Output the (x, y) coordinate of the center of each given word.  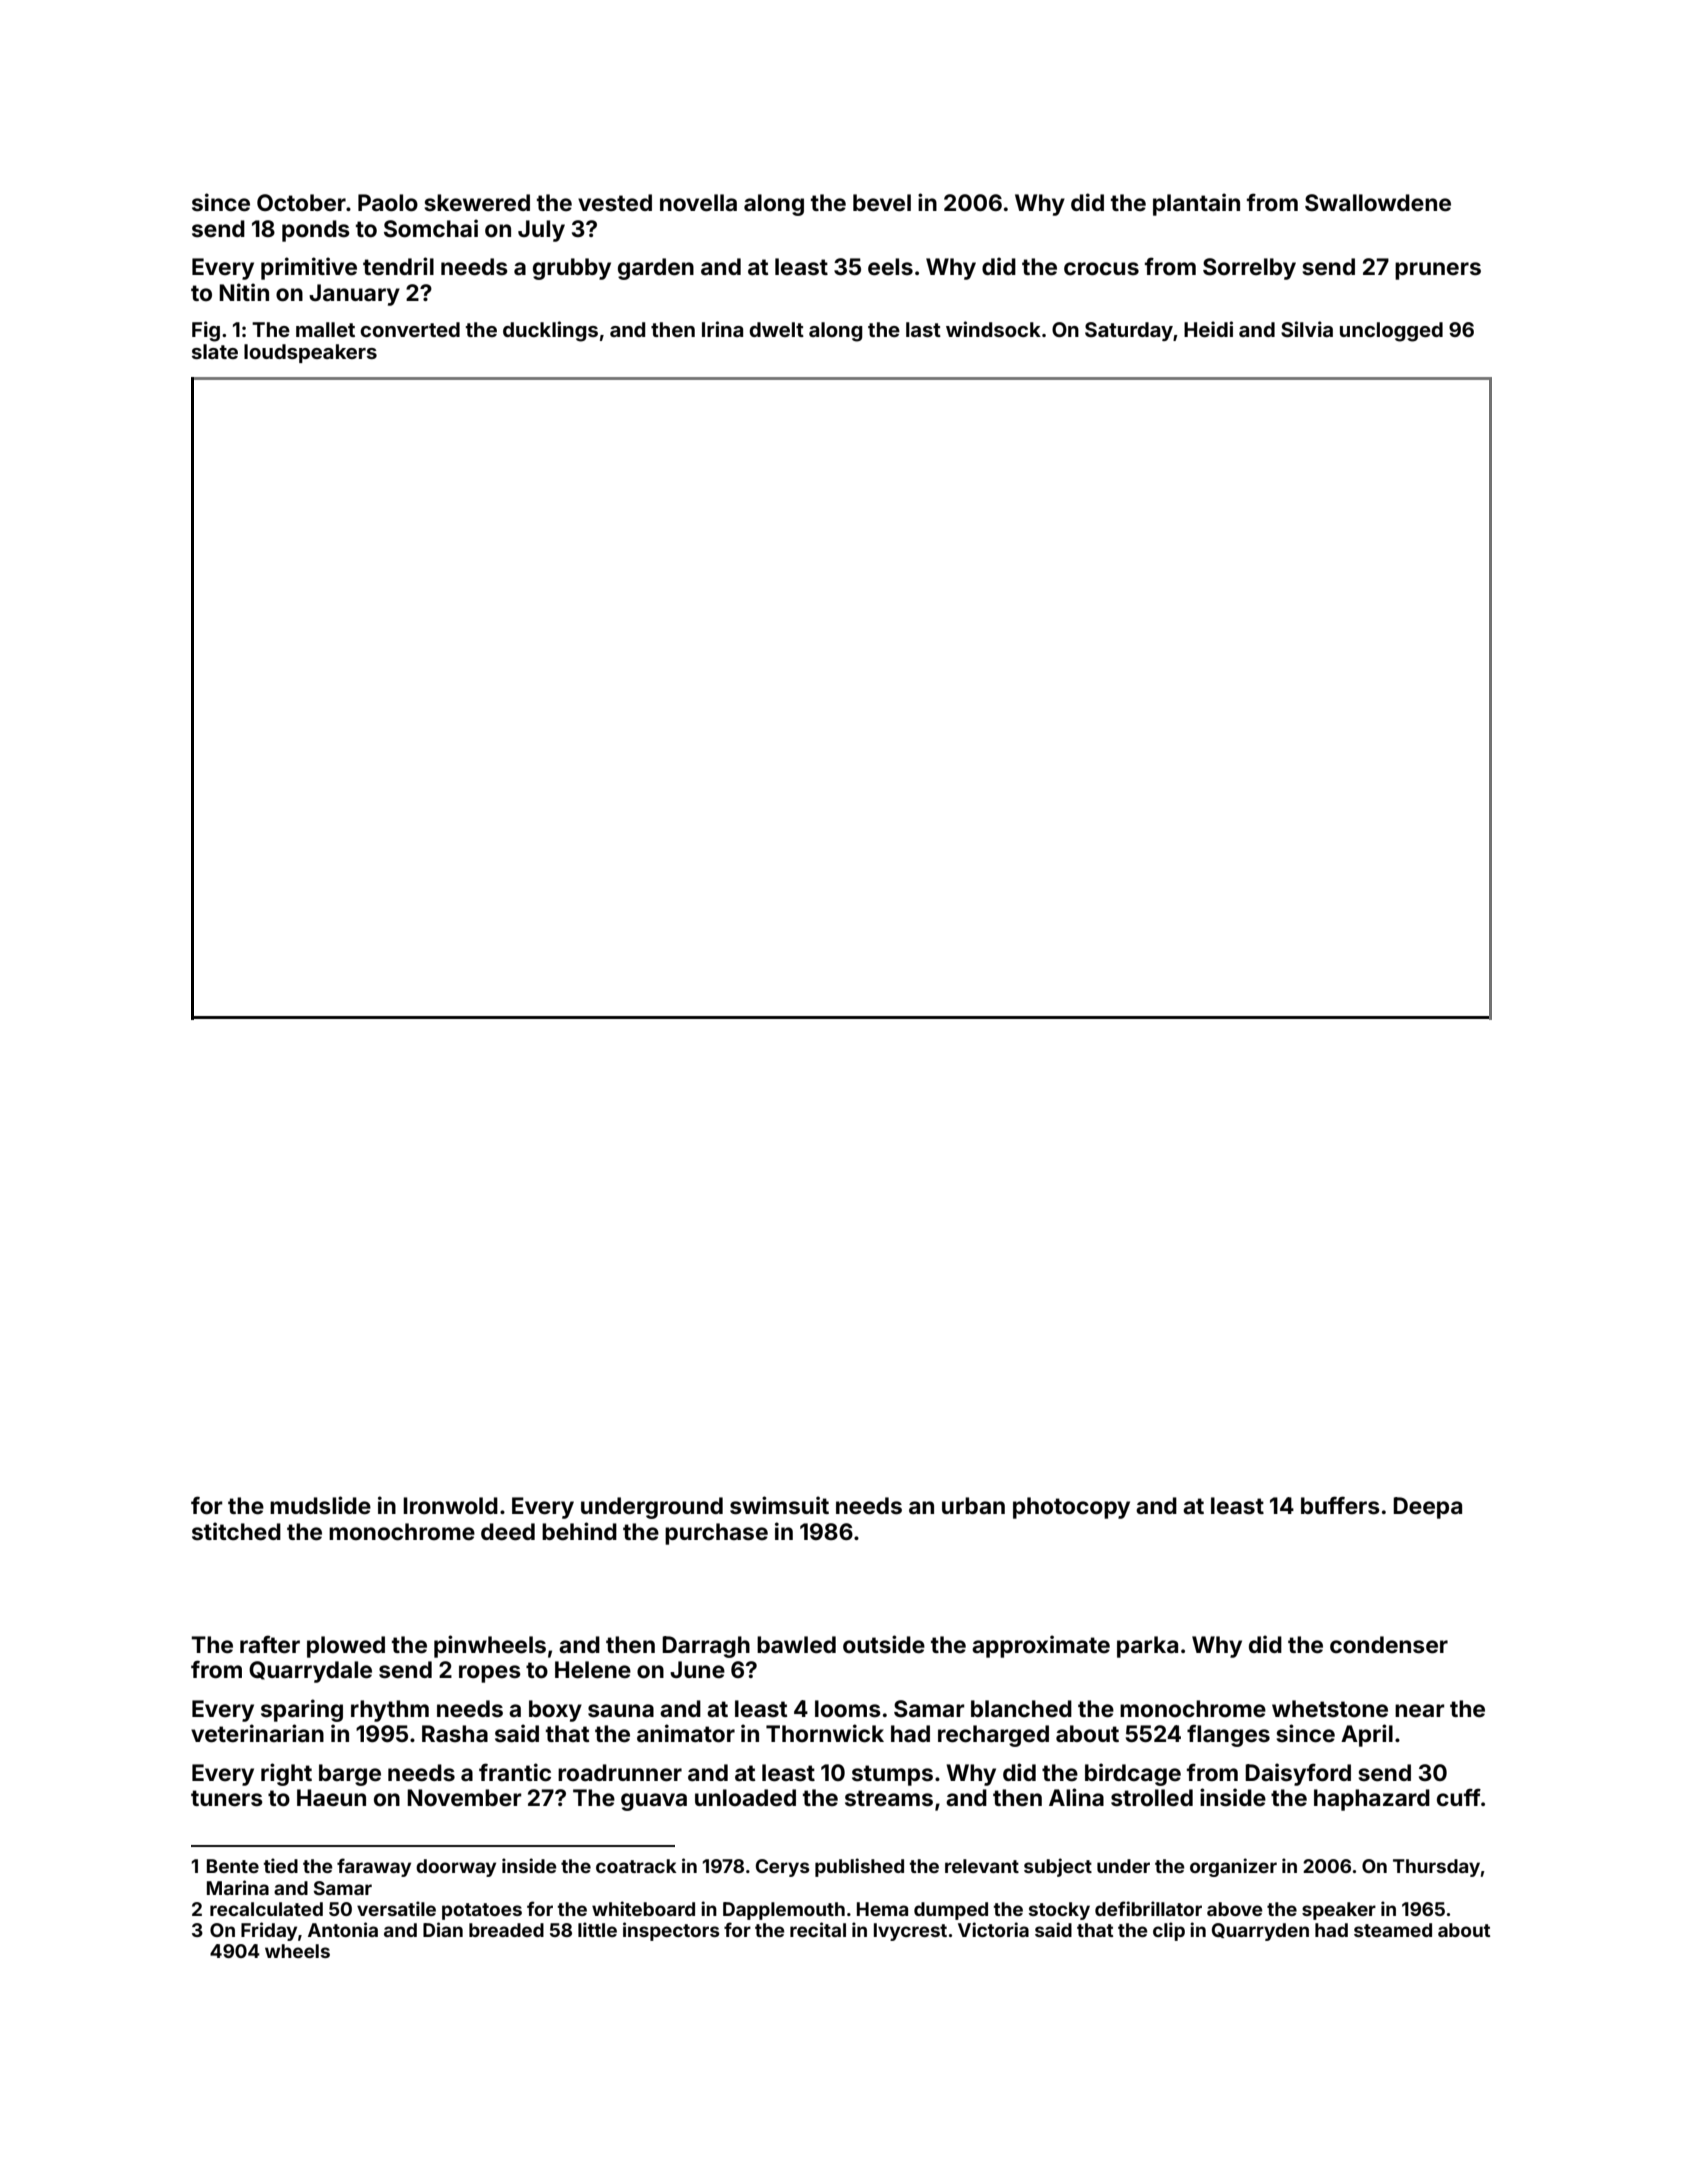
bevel (882, 203)
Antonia (343, 1929)
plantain (1196, 204)
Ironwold (450, 1506)
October (301, 203)
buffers (1340, 1505)
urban (973, 1505)
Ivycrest (910, 1932)
